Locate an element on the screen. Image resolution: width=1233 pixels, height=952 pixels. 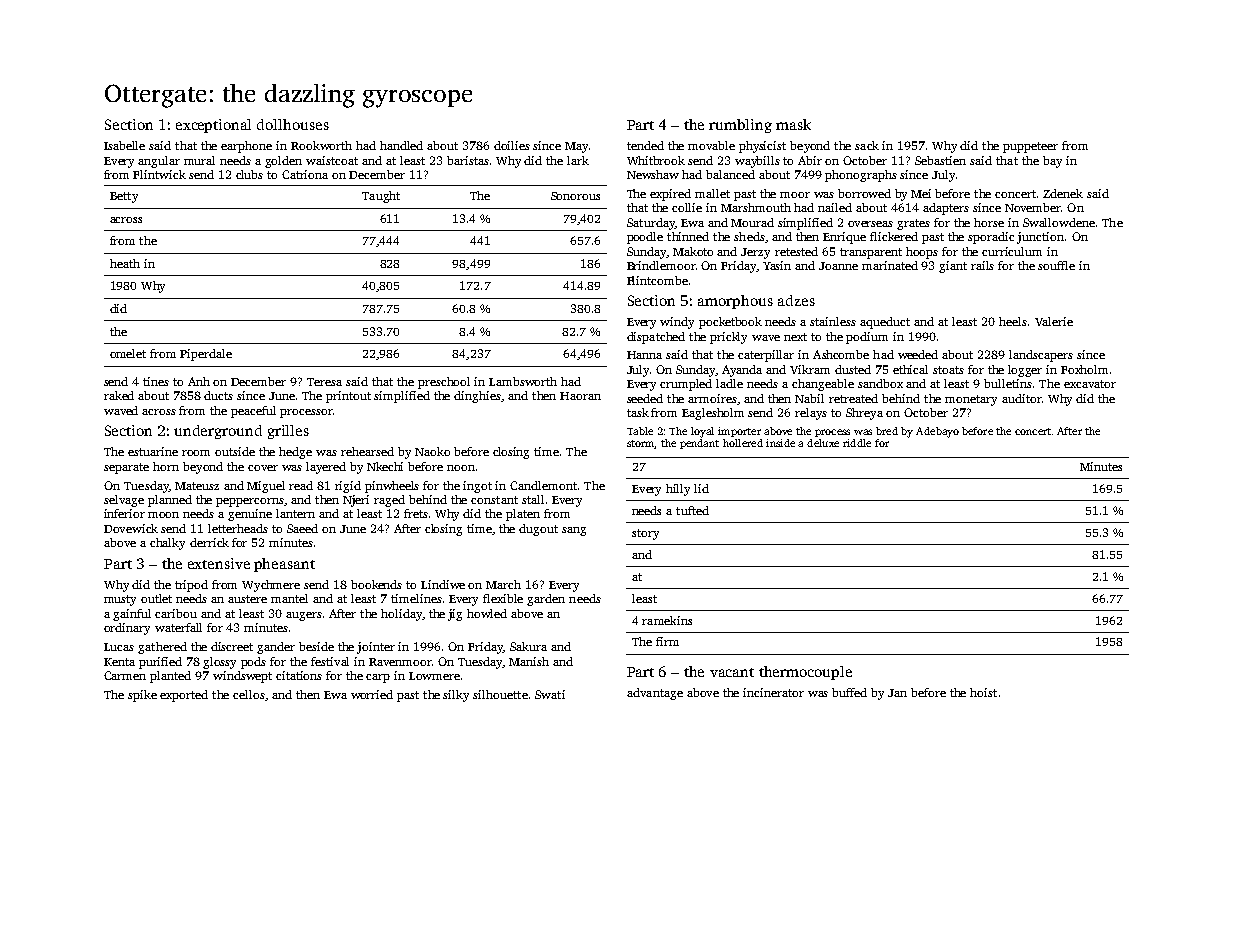
tended is located at coordinates (645, 145).
